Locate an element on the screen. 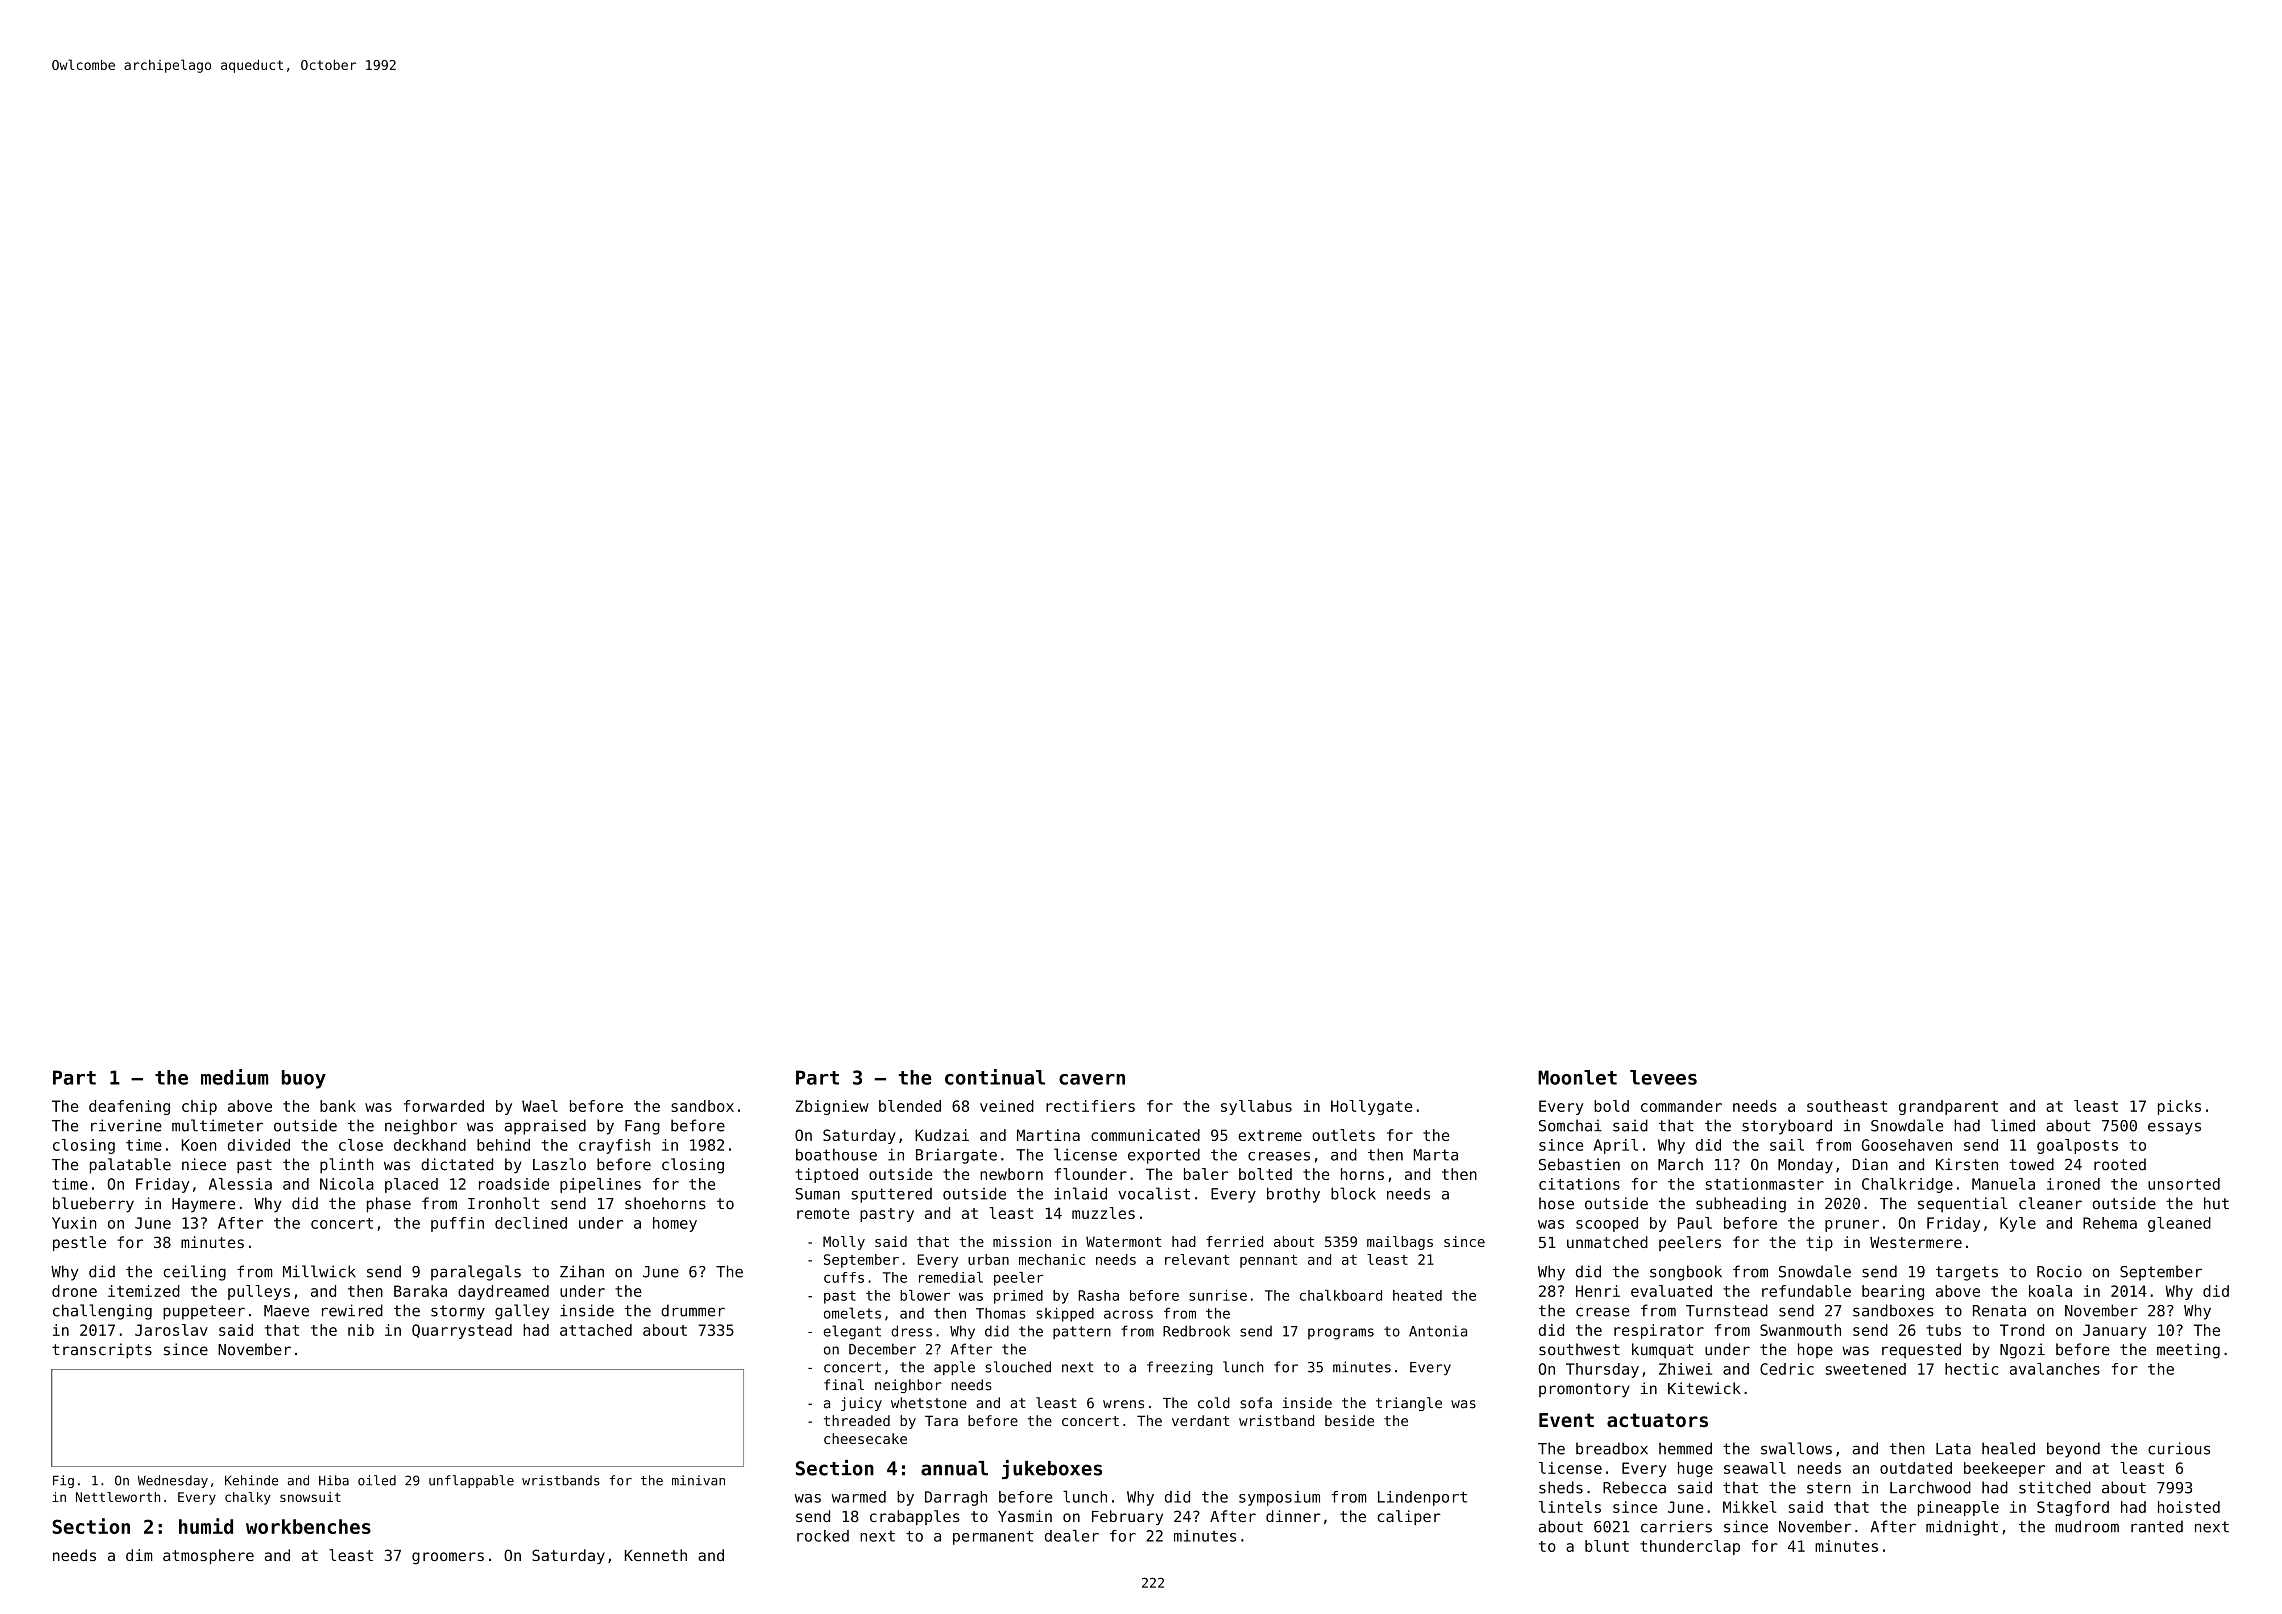 Image resolution: width=2282 pixels, height=1614 pixels. cavern is located at coordinates (1092, 1079).
